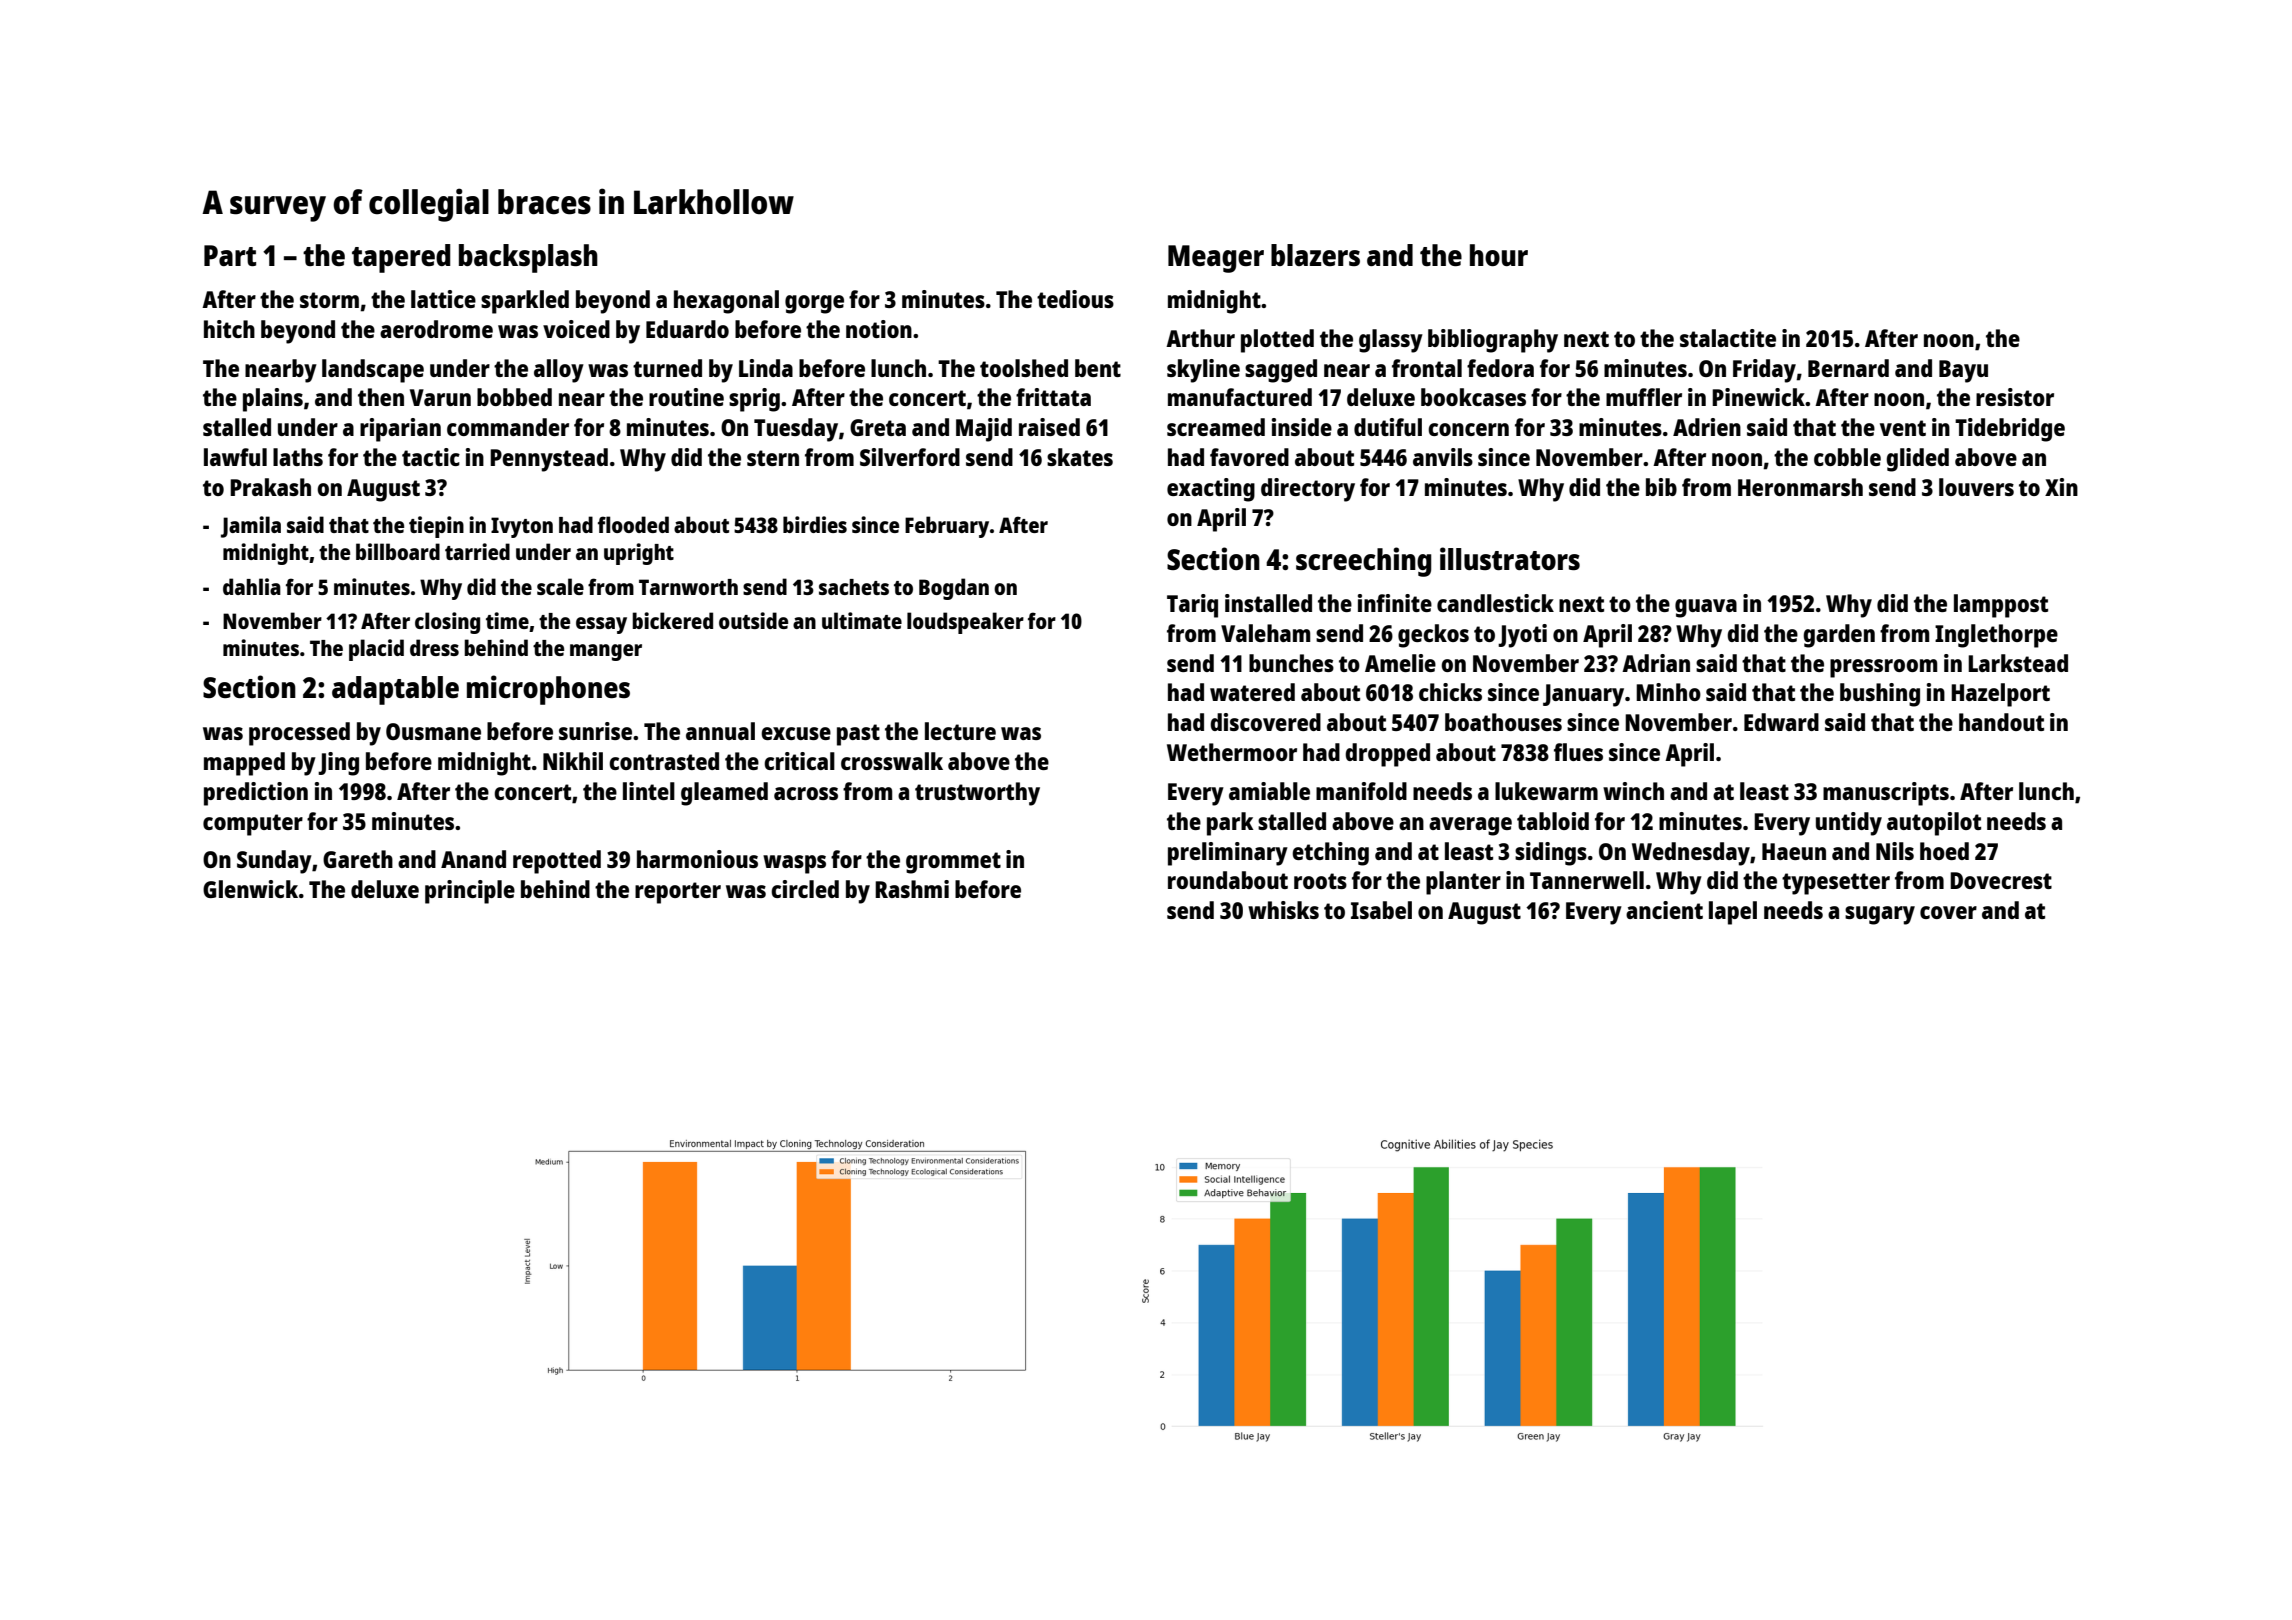  What do you see at coordinates (1847, 457) in the screenshot?
I see `cobble` at bounding box center [1847, 457].
